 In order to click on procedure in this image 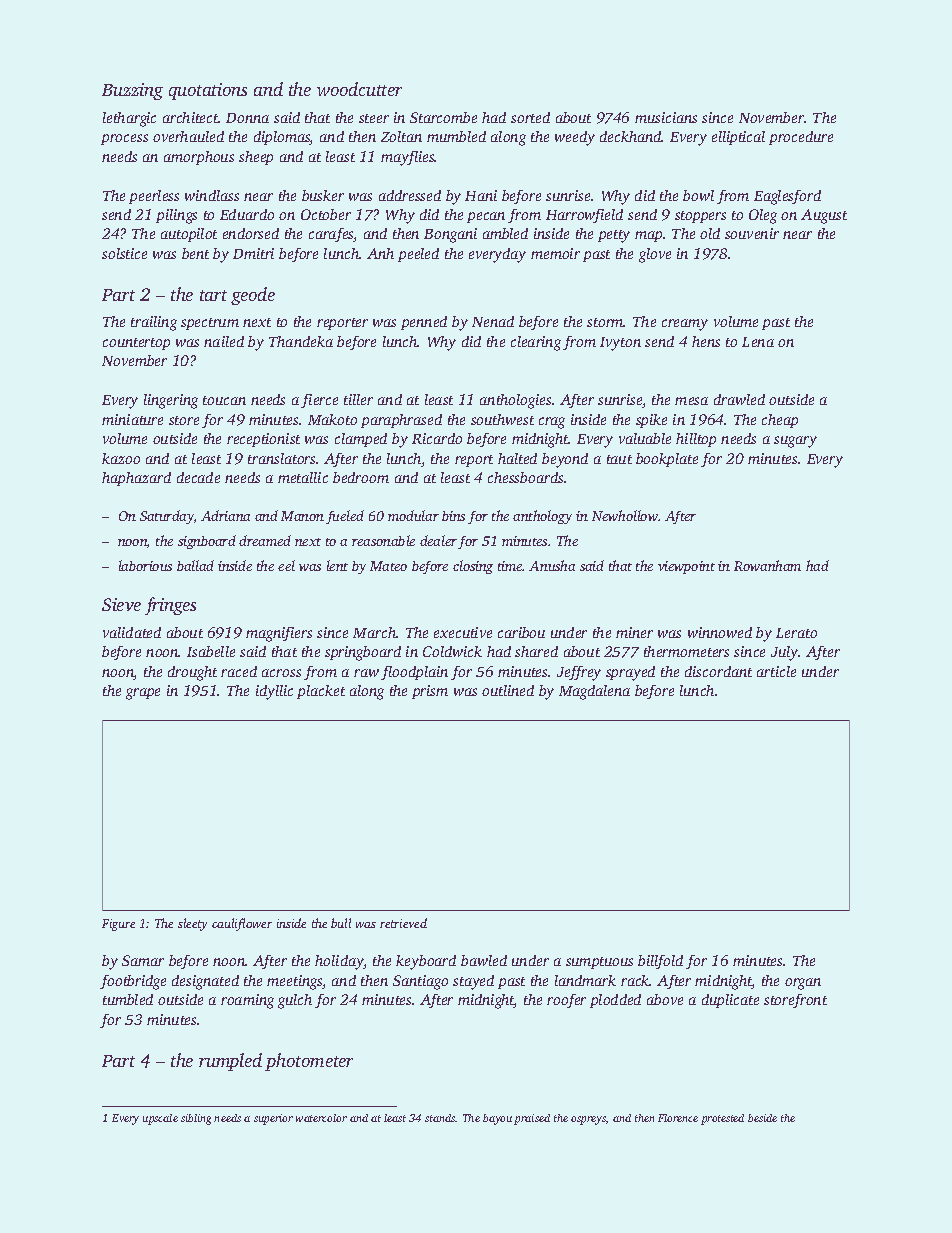, I will do `click(801, 138)`.
